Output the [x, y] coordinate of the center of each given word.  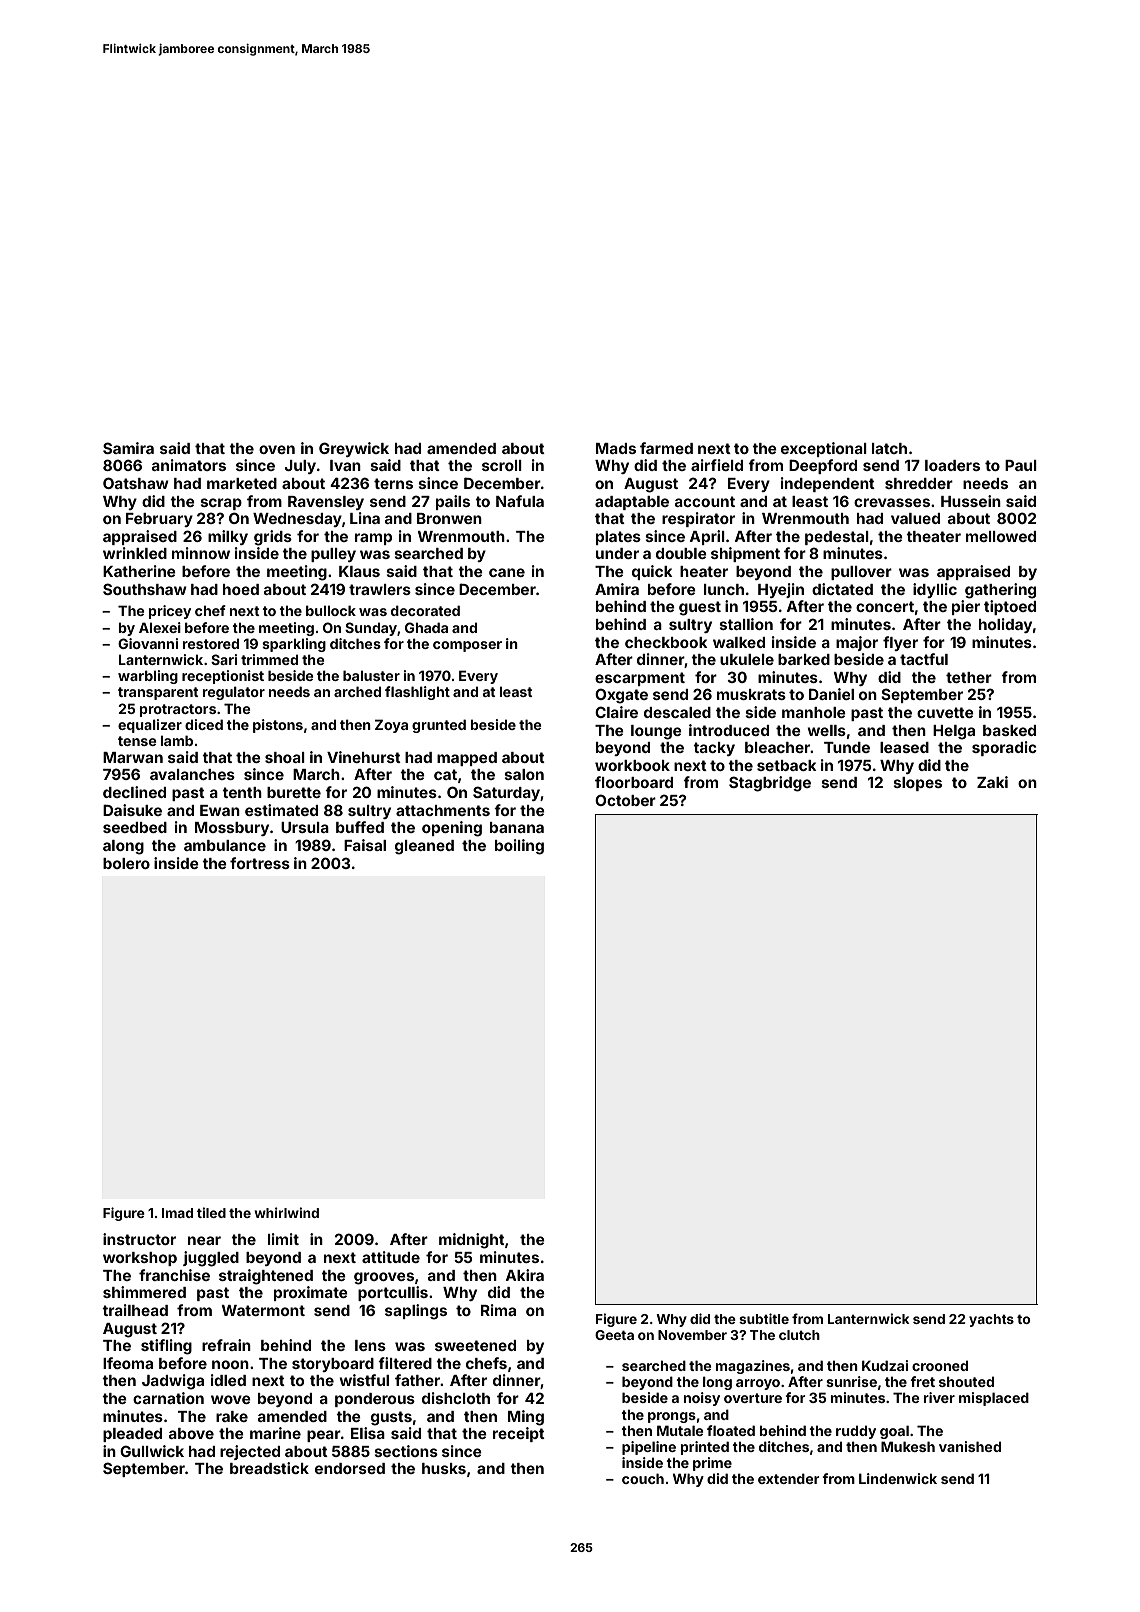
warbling [148, 677]
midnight [472, 1241]
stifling [166, 1347]
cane [507, 572]
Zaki [992, 782]
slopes [917, 784]
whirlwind [286, 1212]
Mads [616, 448]
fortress [260, 863]
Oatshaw [136, 483]
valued [915, 518]
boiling [519, 847]
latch [889, 448]
